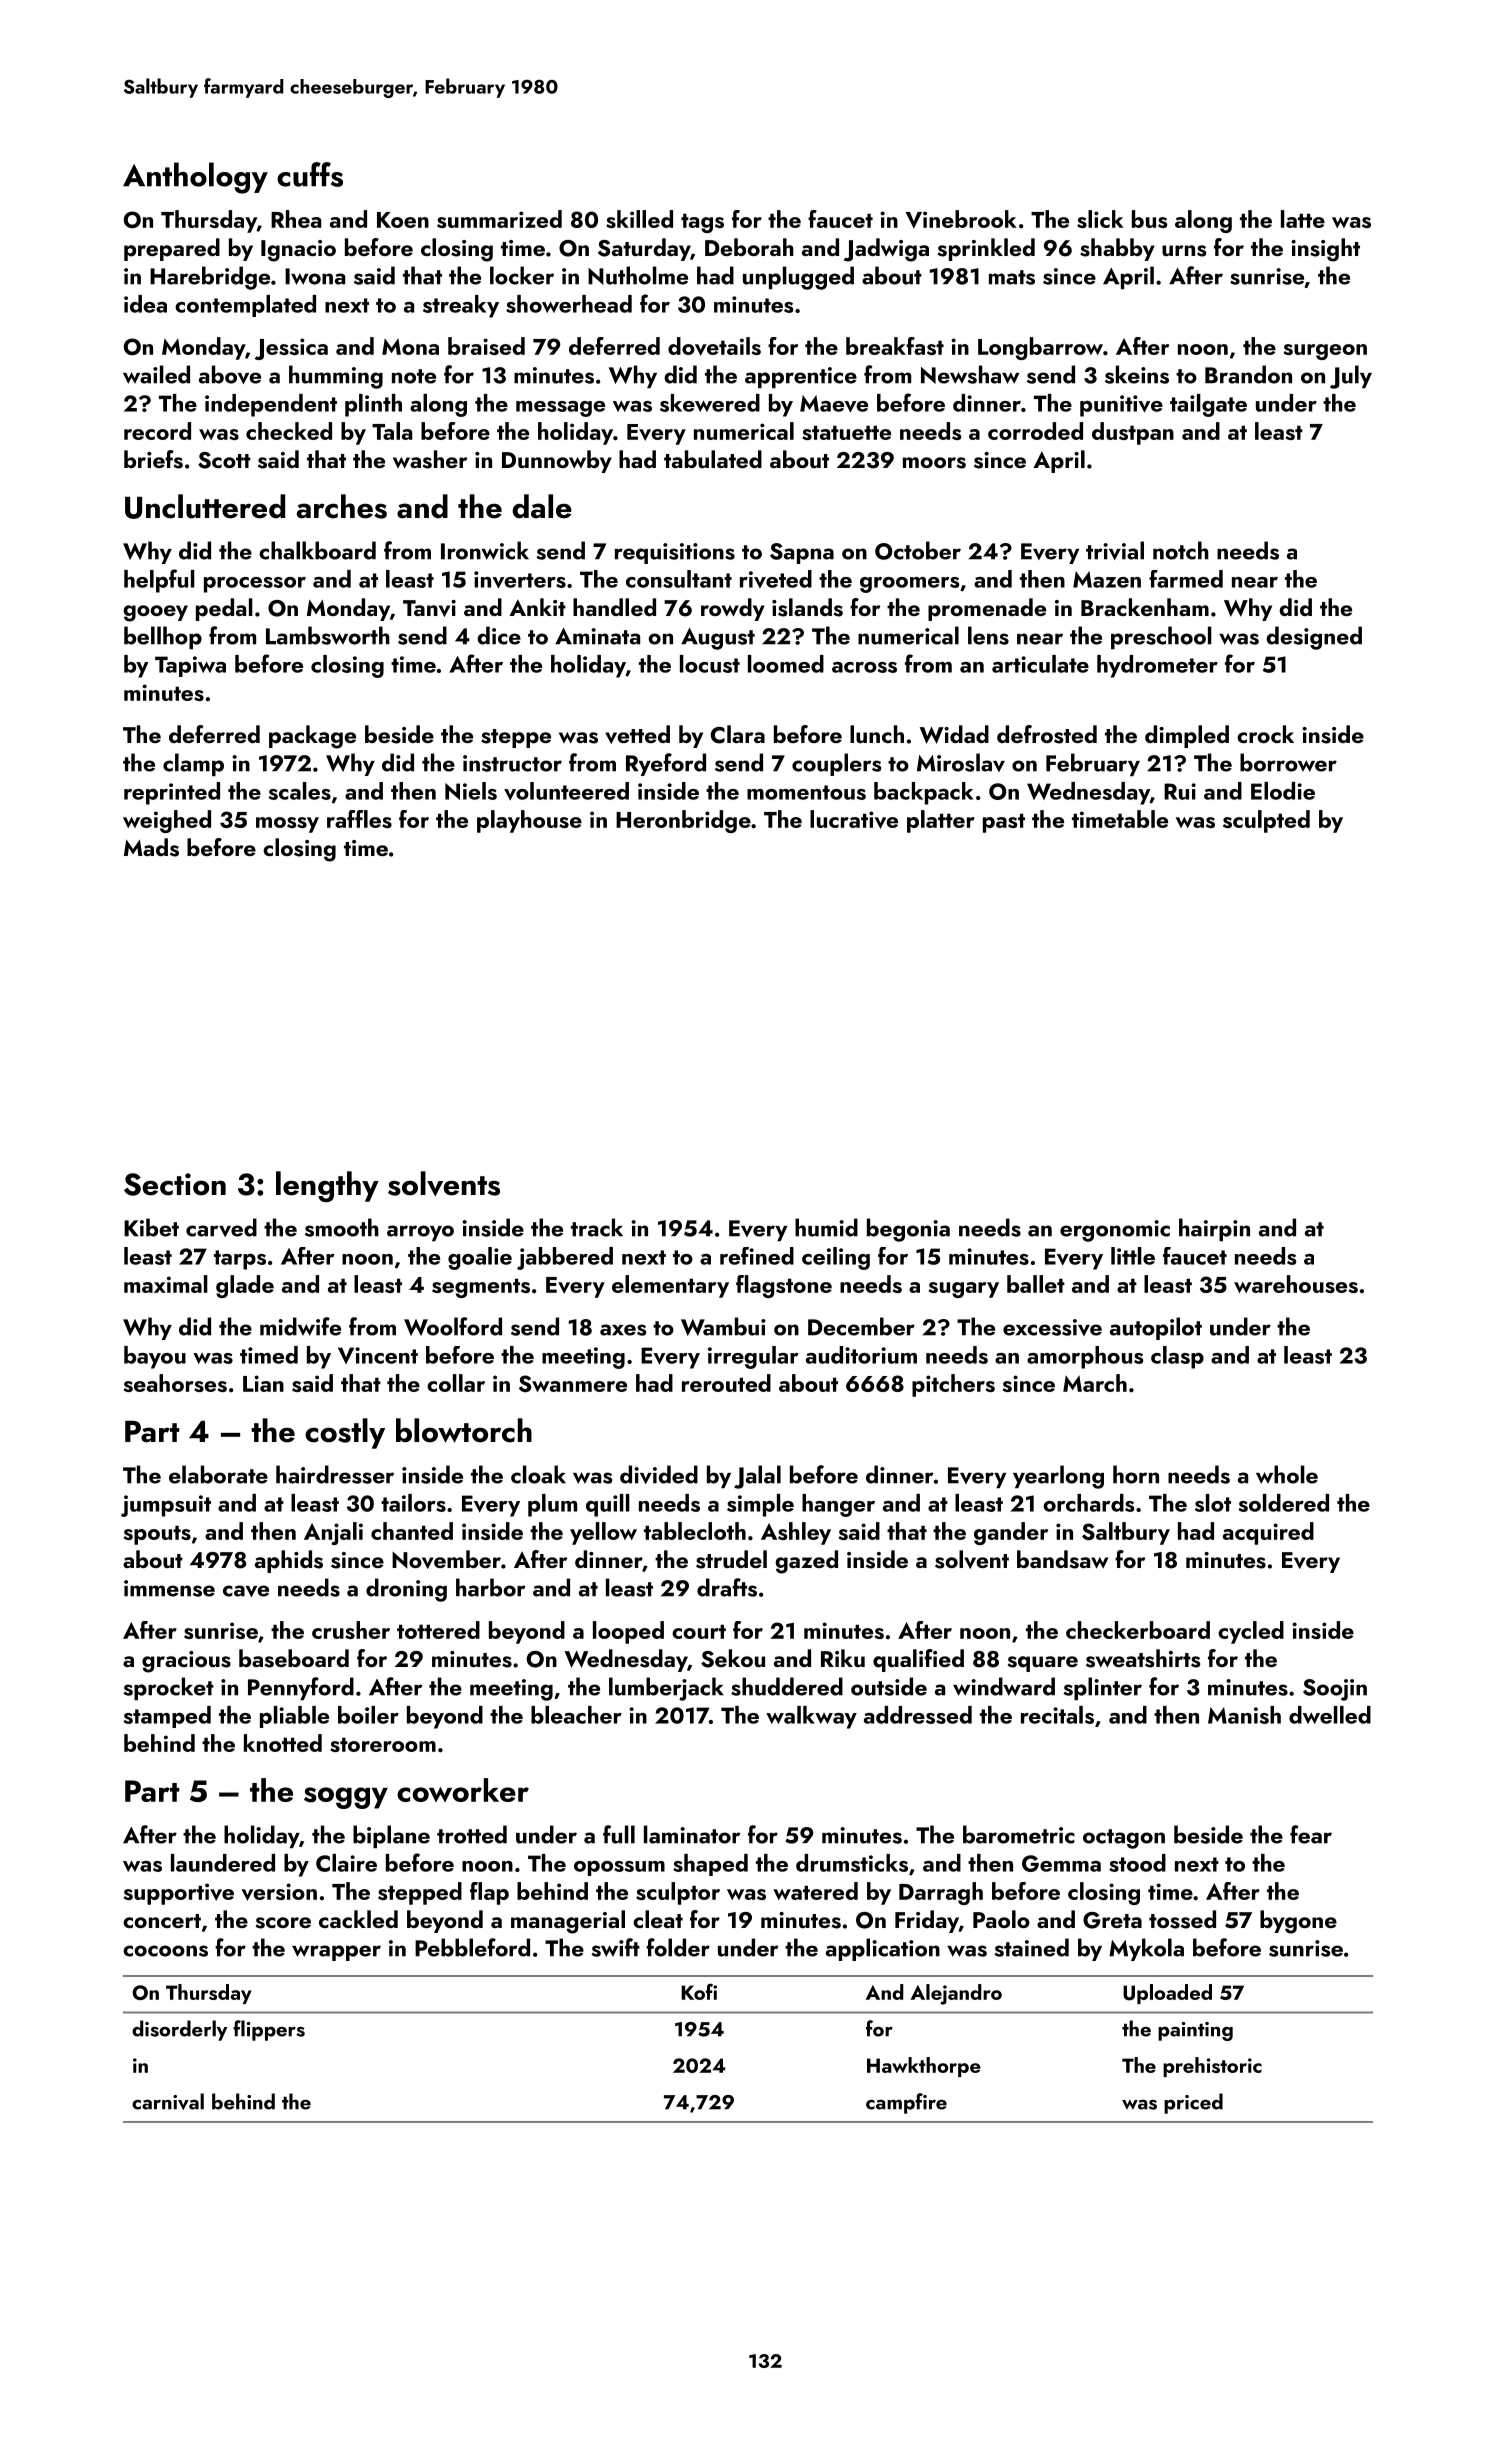 This image has height=2464, width=1496. What do you see at coordinates (557, 461) in the image?
I see `Dunnowby` at bounding box center [557, 461].
